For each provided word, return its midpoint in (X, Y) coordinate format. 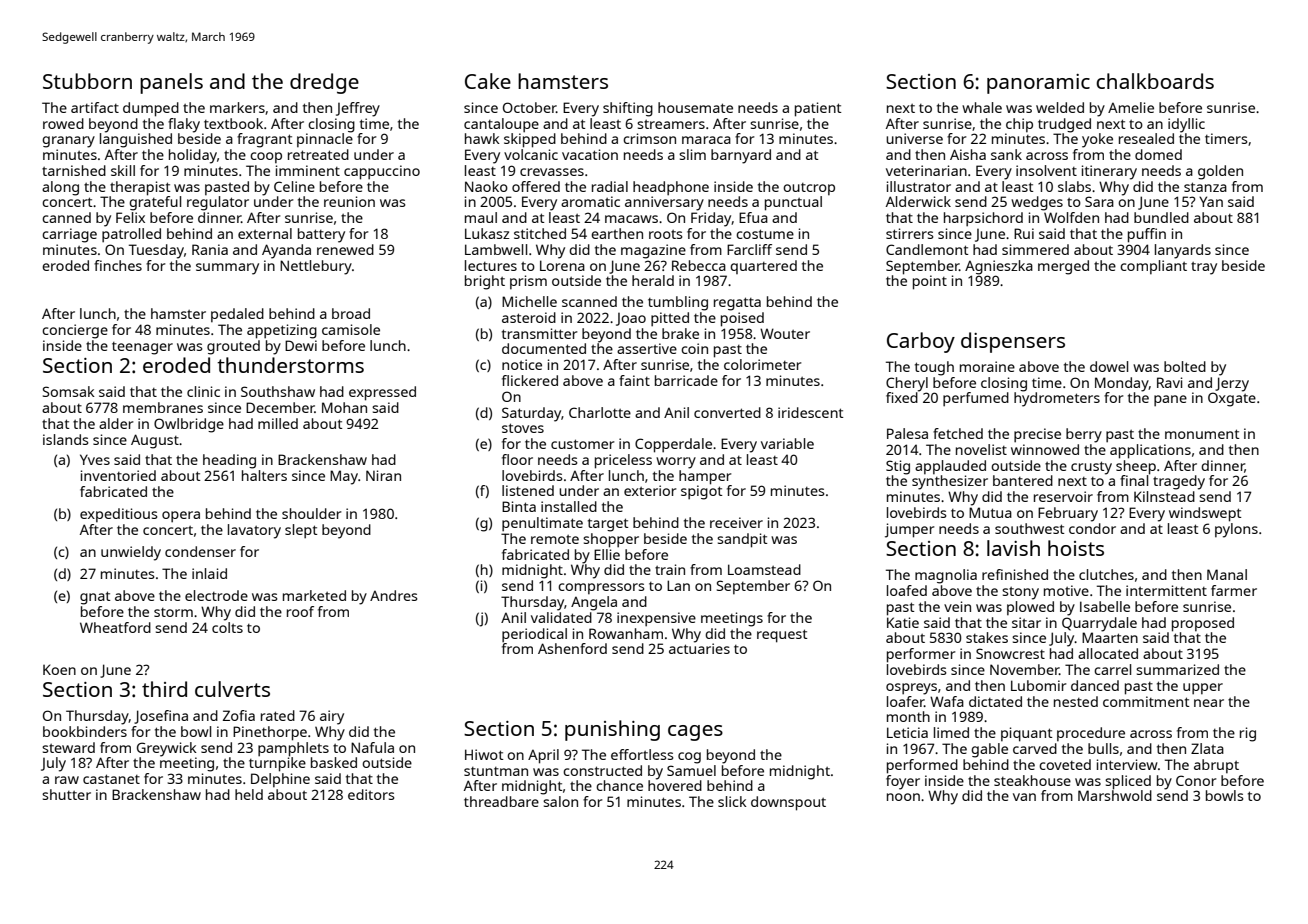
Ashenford (572, 648)
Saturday (532, 414)
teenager (142, 348)
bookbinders (85, 731)
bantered (1023, 480)
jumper (909, 530)
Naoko (486, 186)
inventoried (118, 475)
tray (1204, 268)
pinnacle (325, 140)
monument (1202, 434)
